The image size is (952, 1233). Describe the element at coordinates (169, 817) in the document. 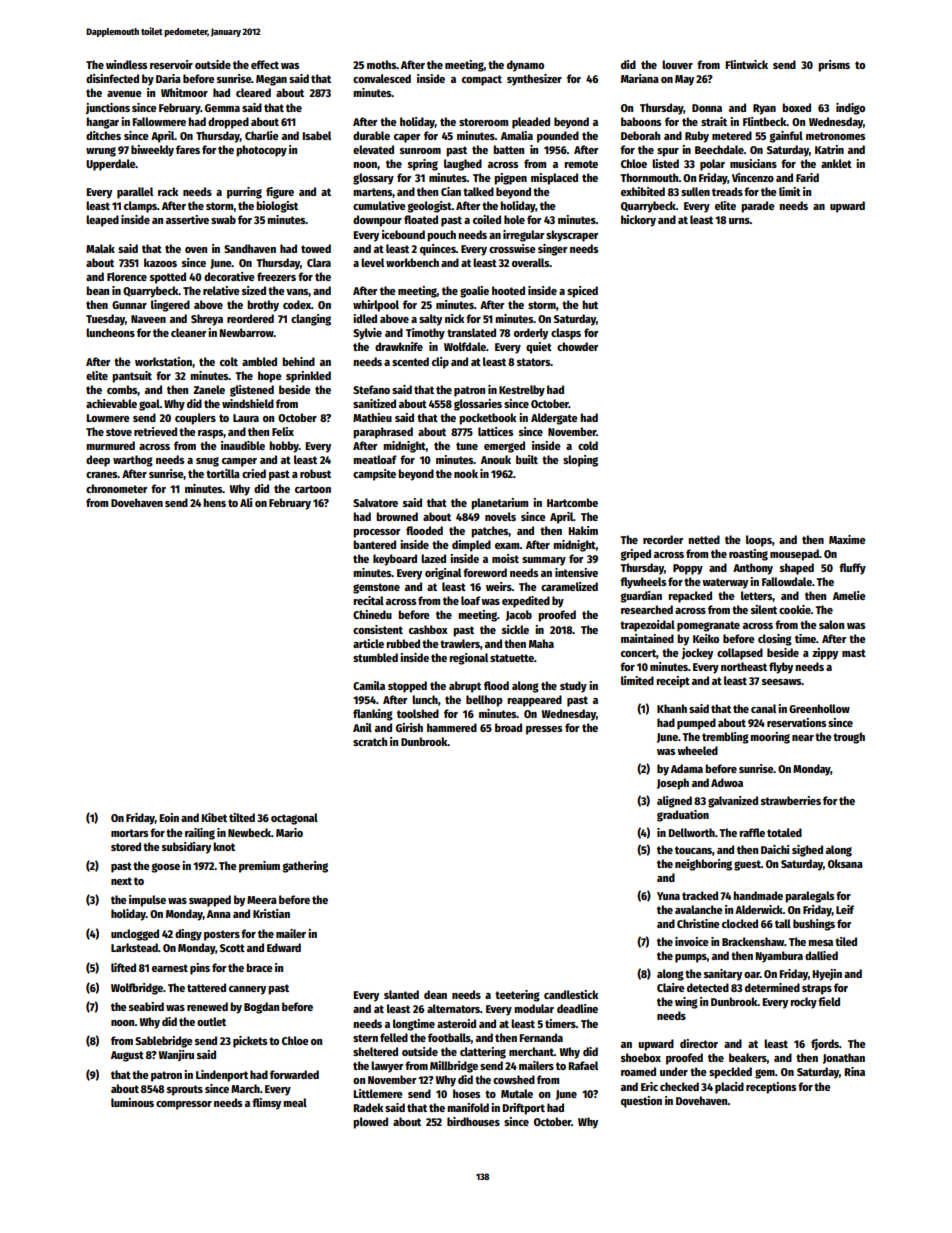

I see `Eoin` at that location.
